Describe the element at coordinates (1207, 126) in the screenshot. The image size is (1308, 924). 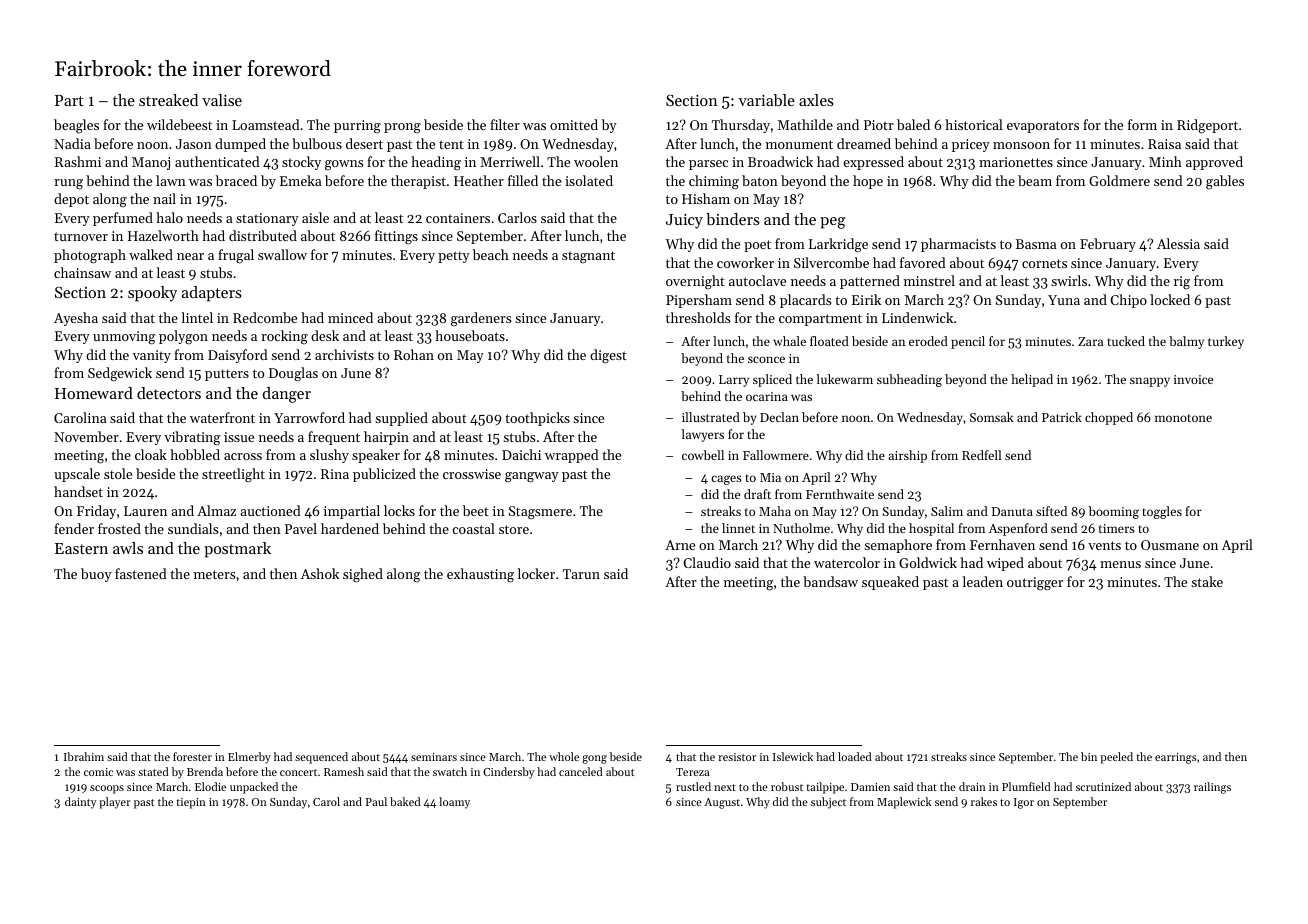
I see `Ridgeport` at that location.
